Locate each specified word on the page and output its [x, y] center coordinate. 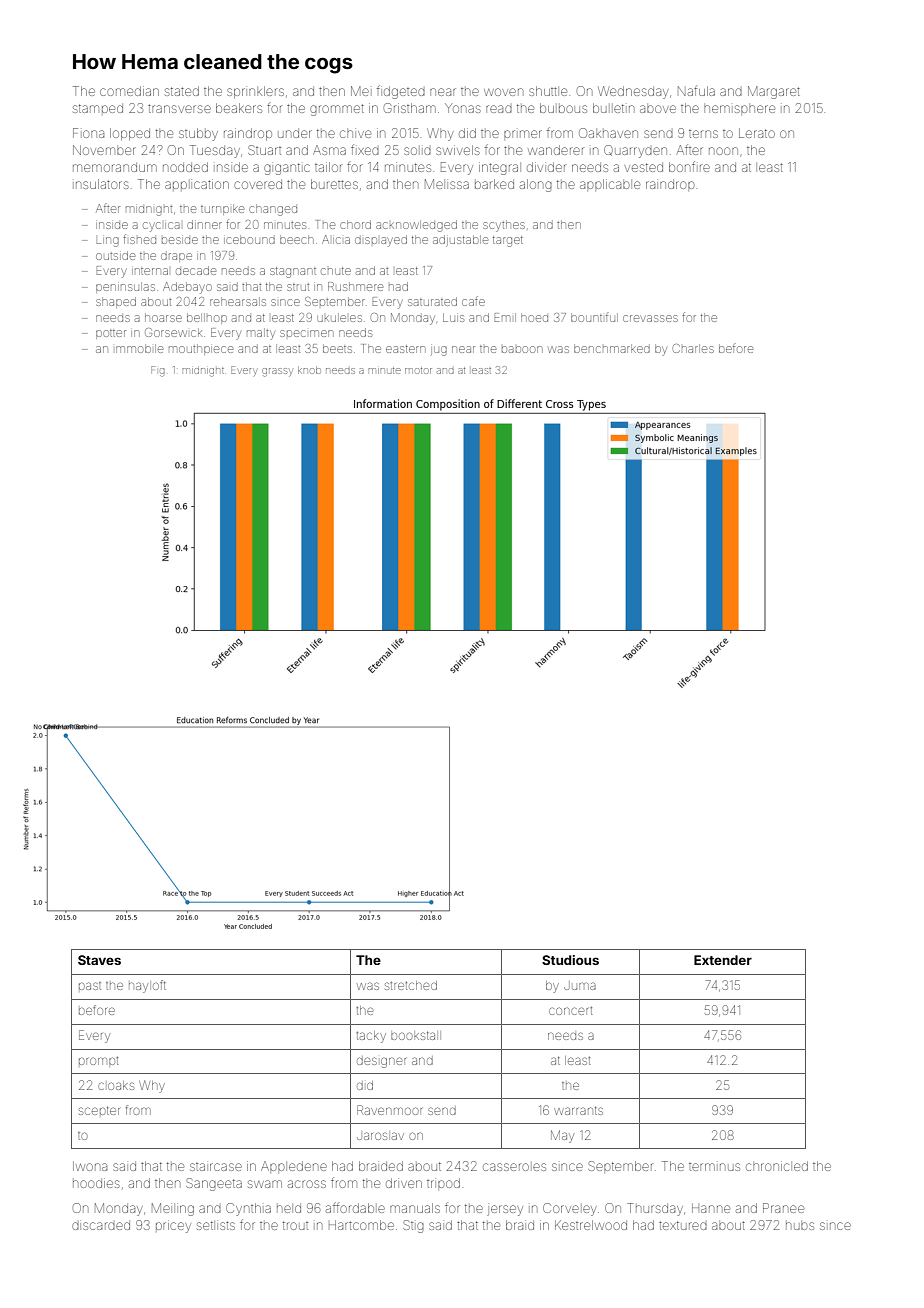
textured [683, 1225]
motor [418, 370]
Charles [693, 348]
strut [298, 287]
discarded [101, 1225]
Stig [413, 1226]
